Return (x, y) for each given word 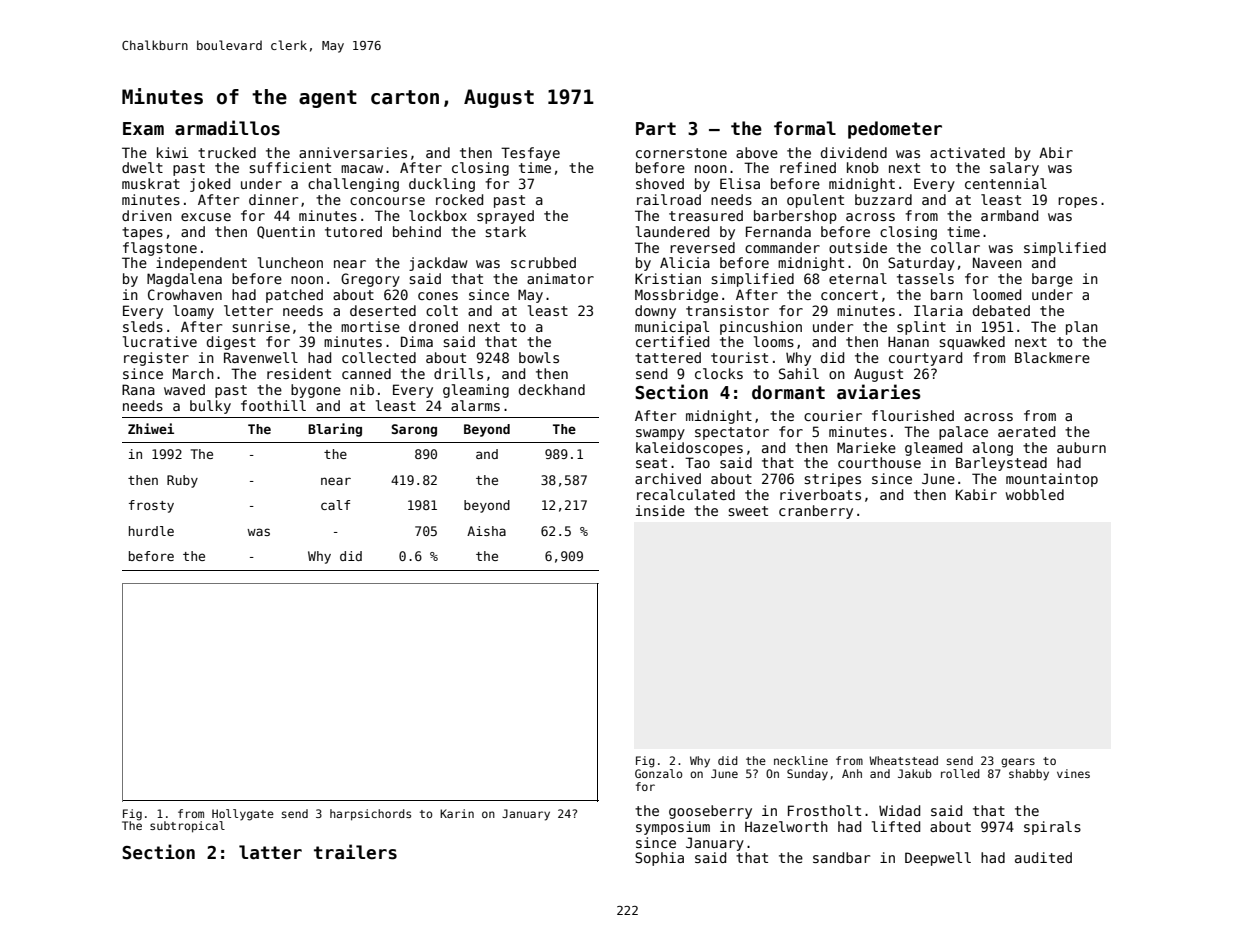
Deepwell (938, 859)
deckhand (552, 389)
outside (858, 247)
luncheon (290, 262)
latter (270, 852)
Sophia (659, 859)
